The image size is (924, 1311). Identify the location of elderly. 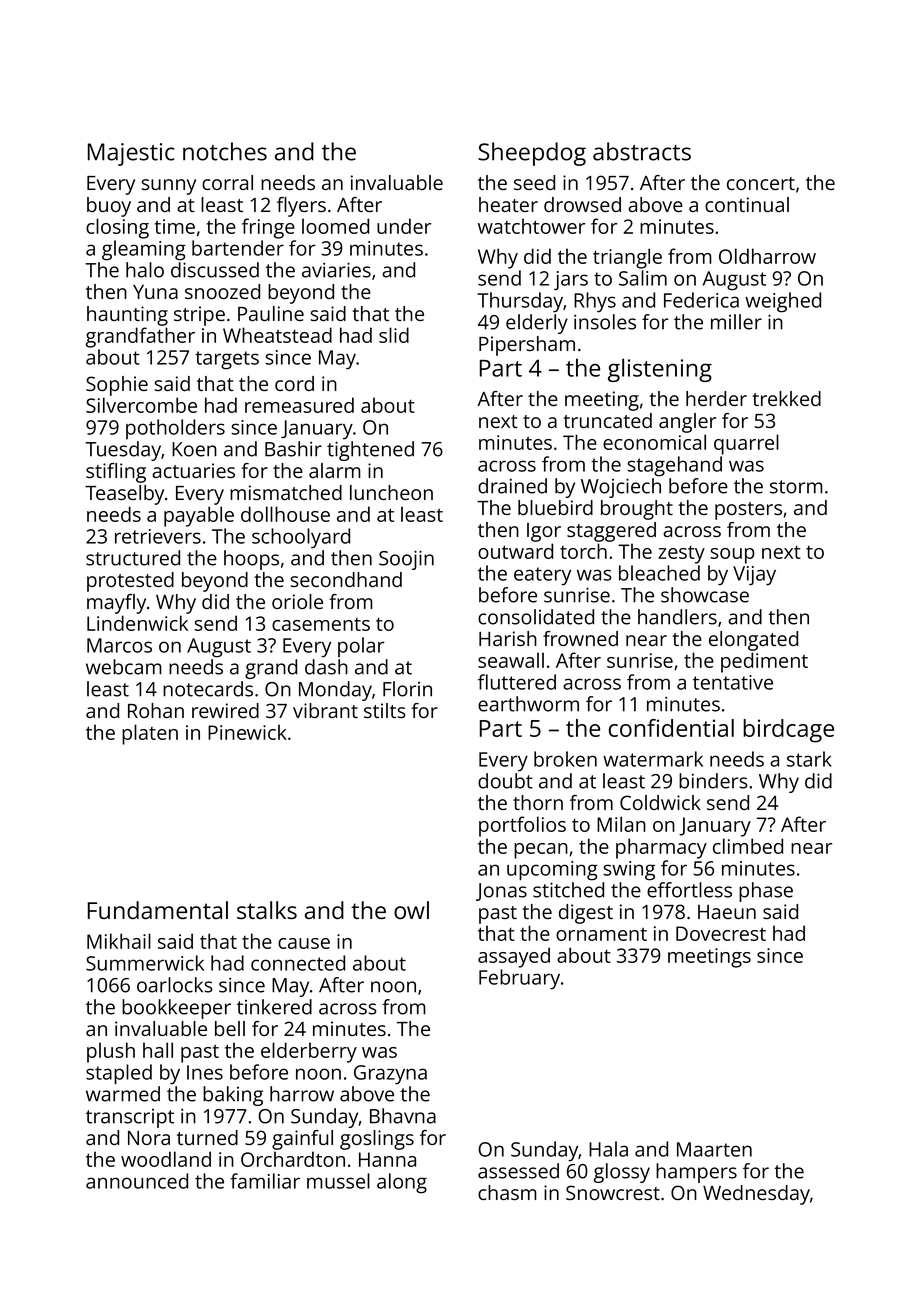
(537, 324).
